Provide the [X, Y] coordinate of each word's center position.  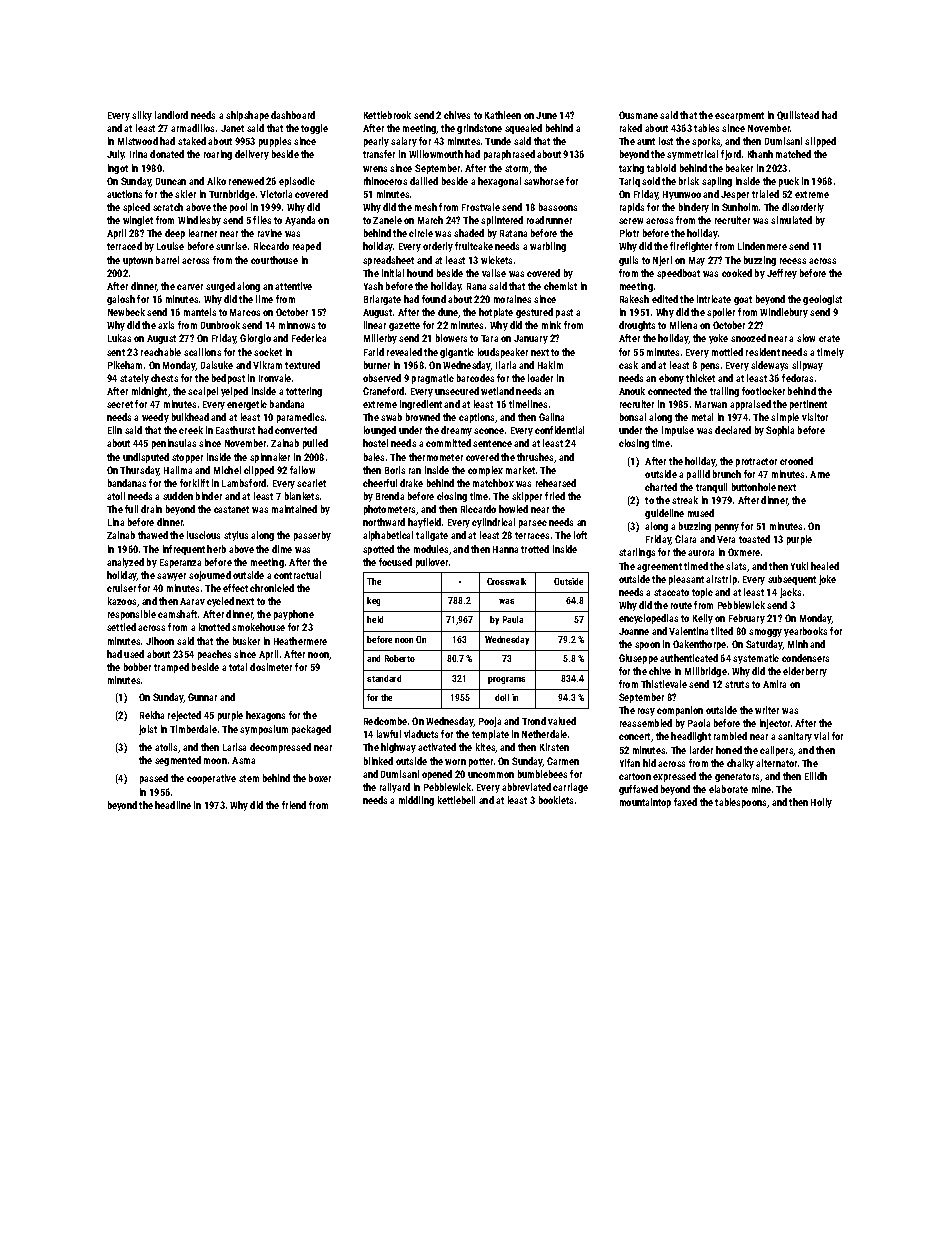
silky [142, 116]
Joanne [634, 631]
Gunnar [202, 697]
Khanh [760, 154]
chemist [560, 286]
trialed [765, 194]
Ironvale [275, 378]
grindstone [479, 129]
